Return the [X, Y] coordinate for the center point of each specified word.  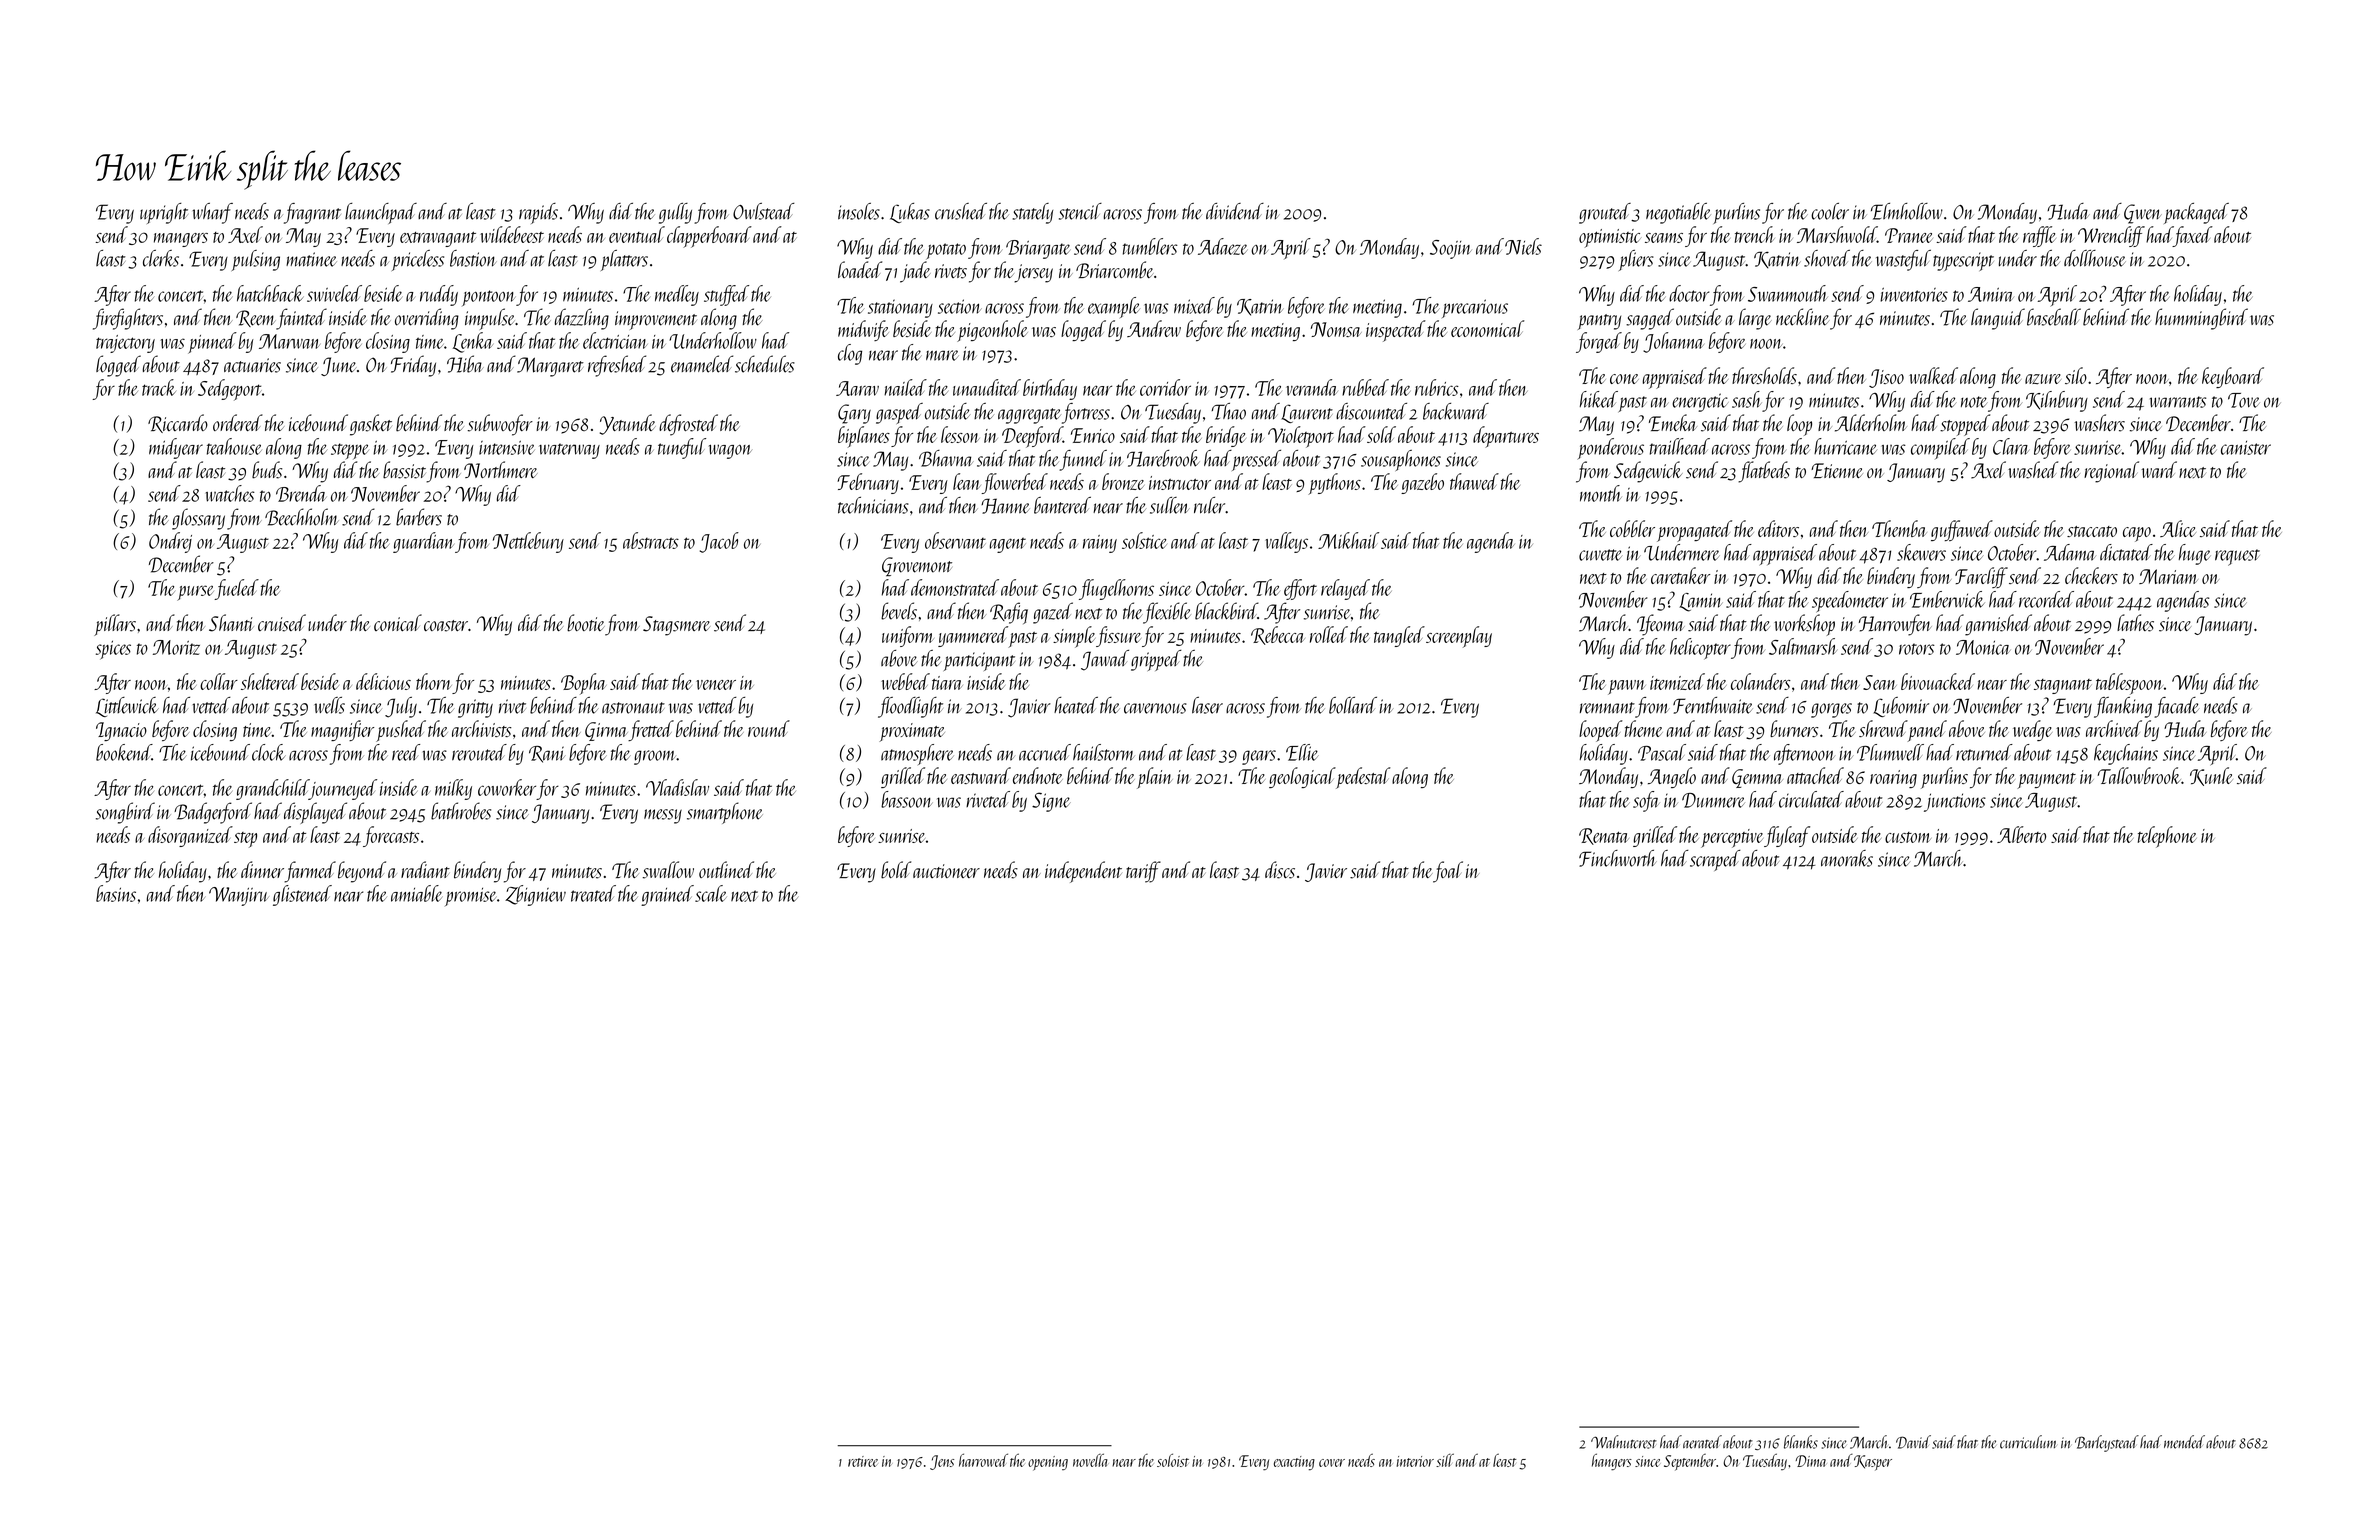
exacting [1294, 1463]
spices [113, 650]
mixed [1194, 305]
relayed [1345, 589]
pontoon [488, 298]
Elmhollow [1907, 211]
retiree [863, 1461]
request [2237, 557]
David [1913, 1442]
